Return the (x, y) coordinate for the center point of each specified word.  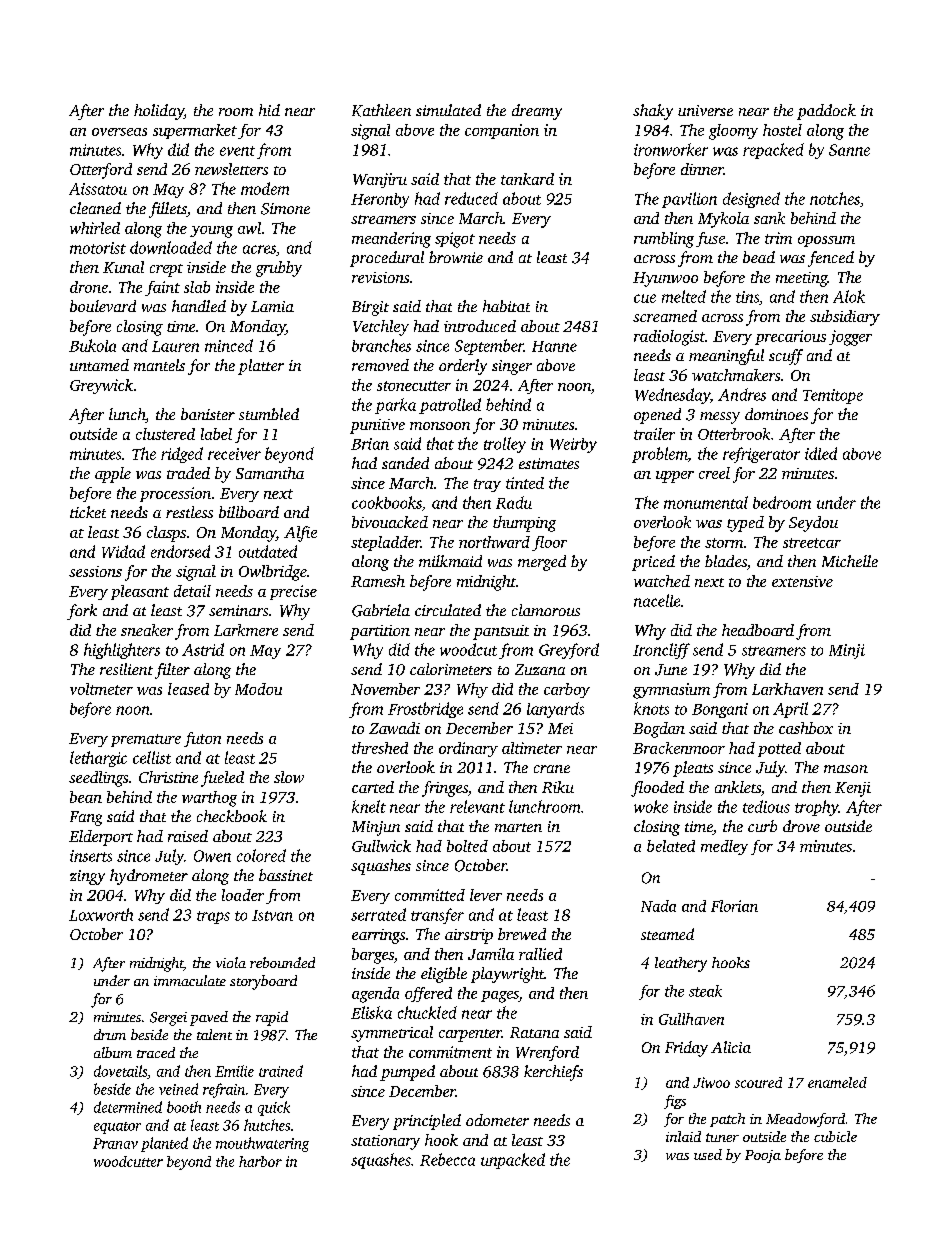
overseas (119, 132)
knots (651, 708)
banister (208, 414)
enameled (837, 1082)
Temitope (833, 396)
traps (213, 917)
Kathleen (381, 110)
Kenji (853, 789)
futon (202, 739)
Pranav (115, 1143)
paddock (826, 112)
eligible (444, 975)
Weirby (573, 445)
